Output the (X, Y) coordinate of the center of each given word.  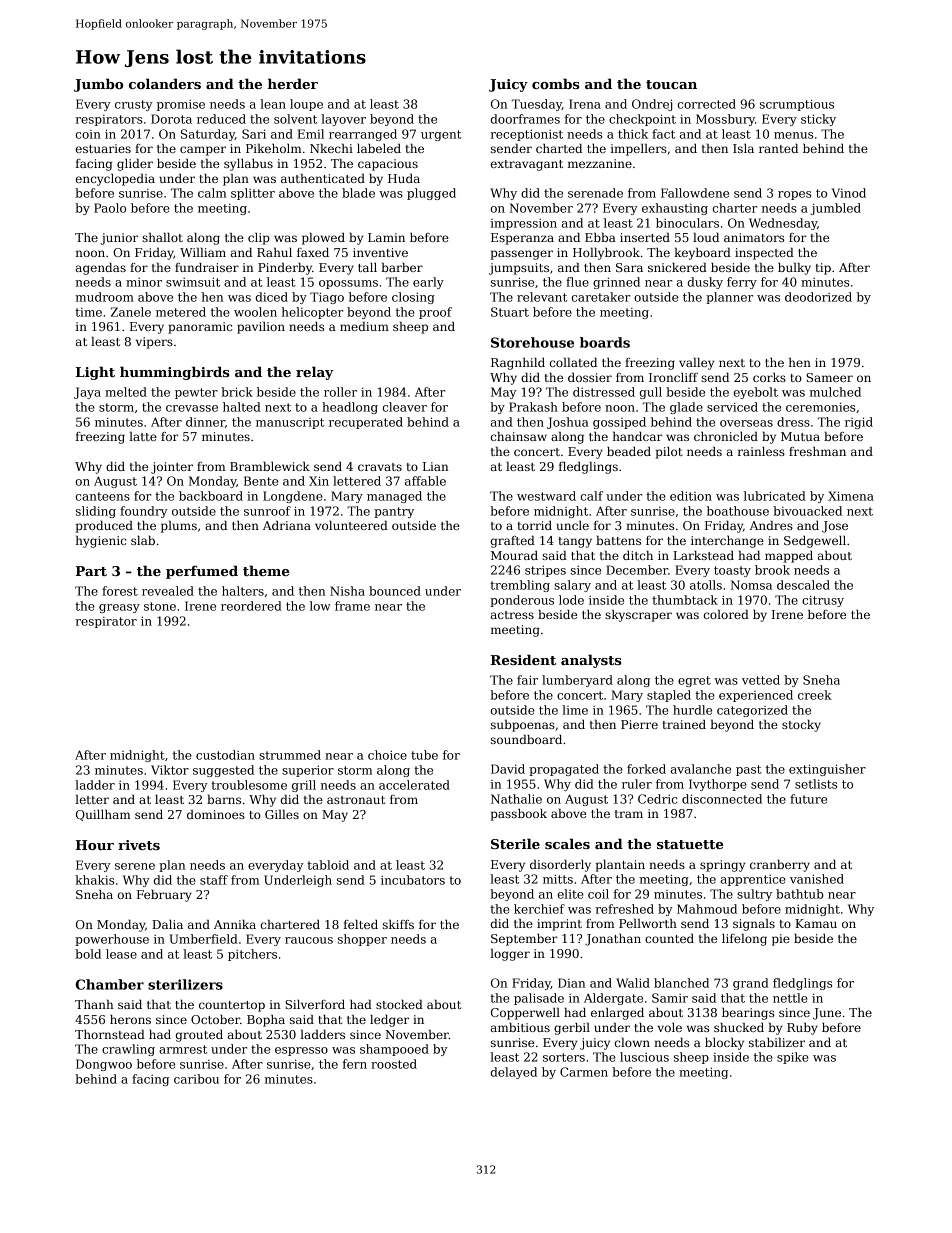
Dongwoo (104, 1065)
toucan (671, 84)
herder (293, 83)
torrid (535, 525)
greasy (119, 608)
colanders (165, 83)
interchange (727, 542)
